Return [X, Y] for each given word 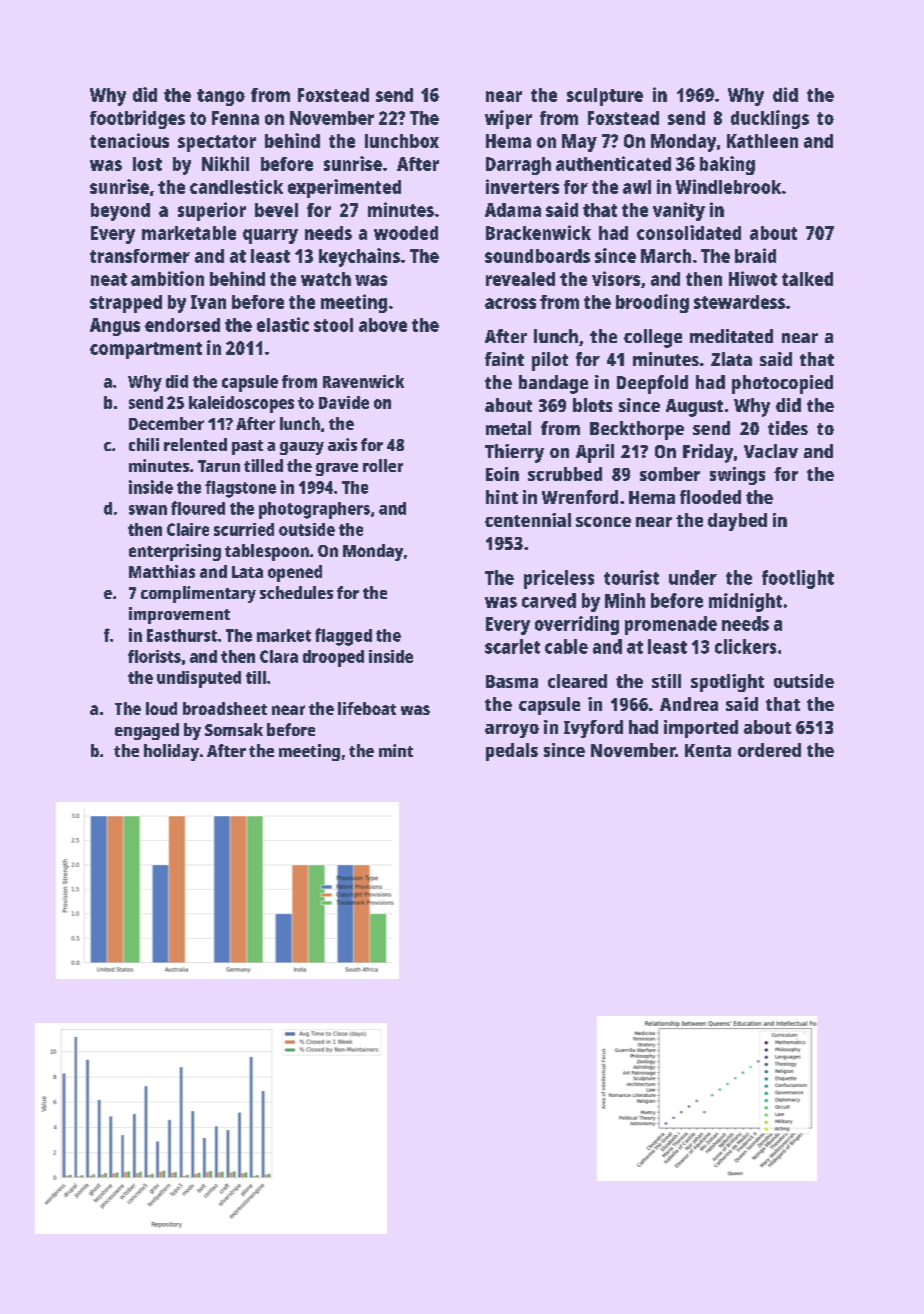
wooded [406, 233]
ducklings [770, 119]
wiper [508, 119]
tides [788, 428]
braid [755, 255]
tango [221, 97]
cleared [577, 681]
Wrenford [580, 497]
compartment [146, 350]
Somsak [234, 729]
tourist [631, 577]
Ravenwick [363, 381]
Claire [188, 529]
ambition [167, 278]
